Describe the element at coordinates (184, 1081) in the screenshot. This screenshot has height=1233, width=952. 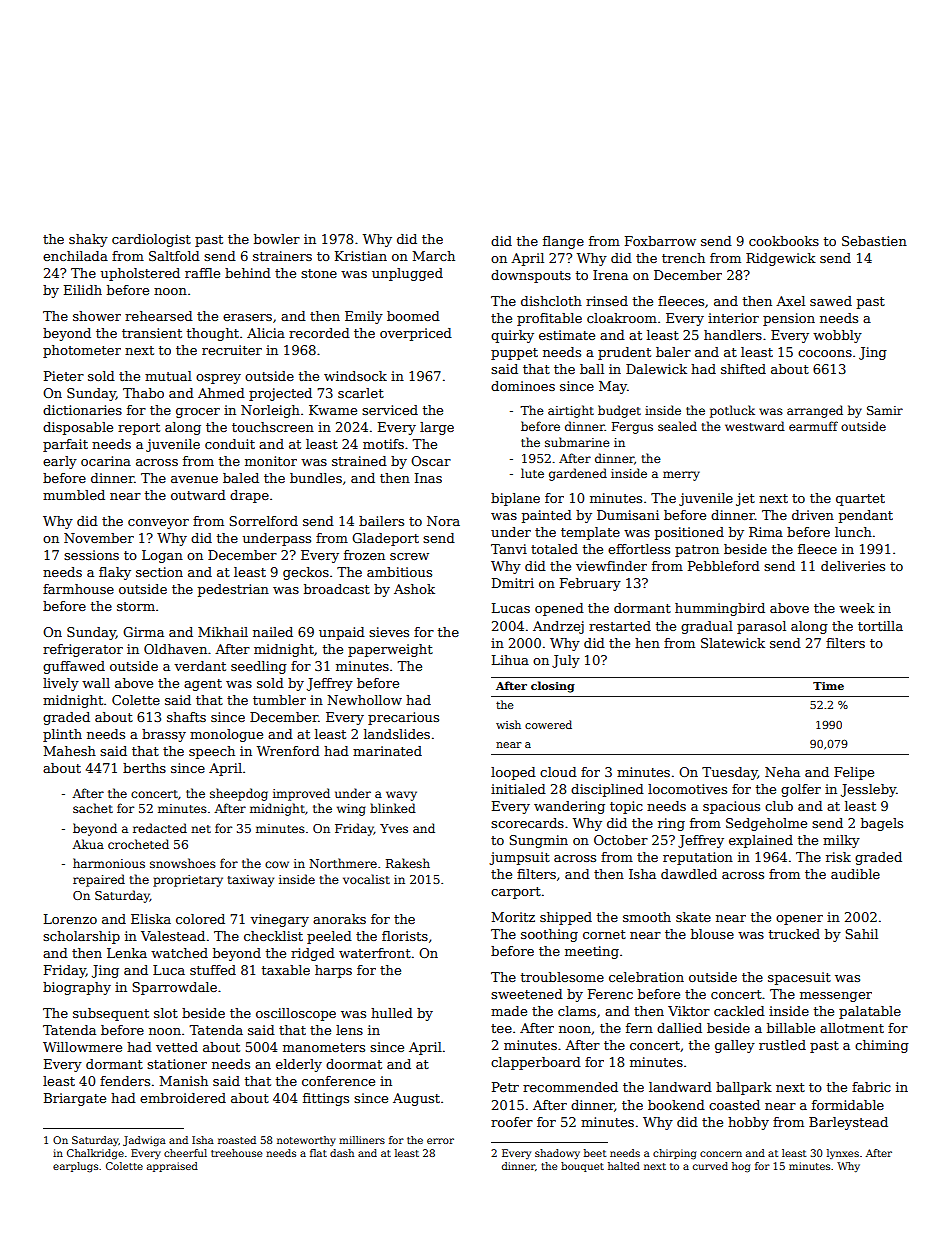
I see `Manish` at that location.
